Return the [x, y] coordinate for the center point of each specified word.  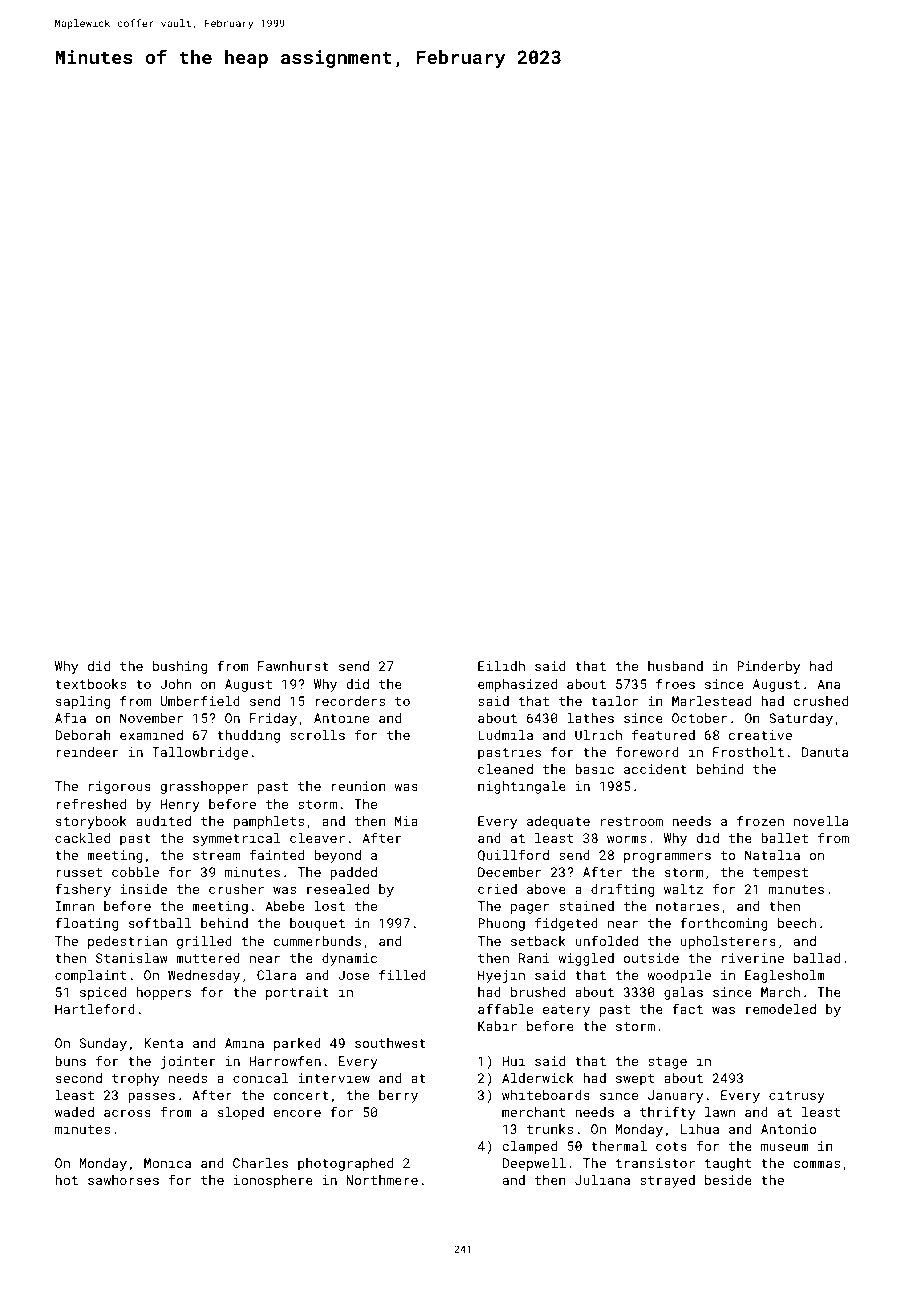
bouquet [317, 924]
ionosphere [273, 1181]
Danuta [825, 752]
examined [151, 735]
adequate [558, 822]
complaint [90, 976]
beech [797, 923]
